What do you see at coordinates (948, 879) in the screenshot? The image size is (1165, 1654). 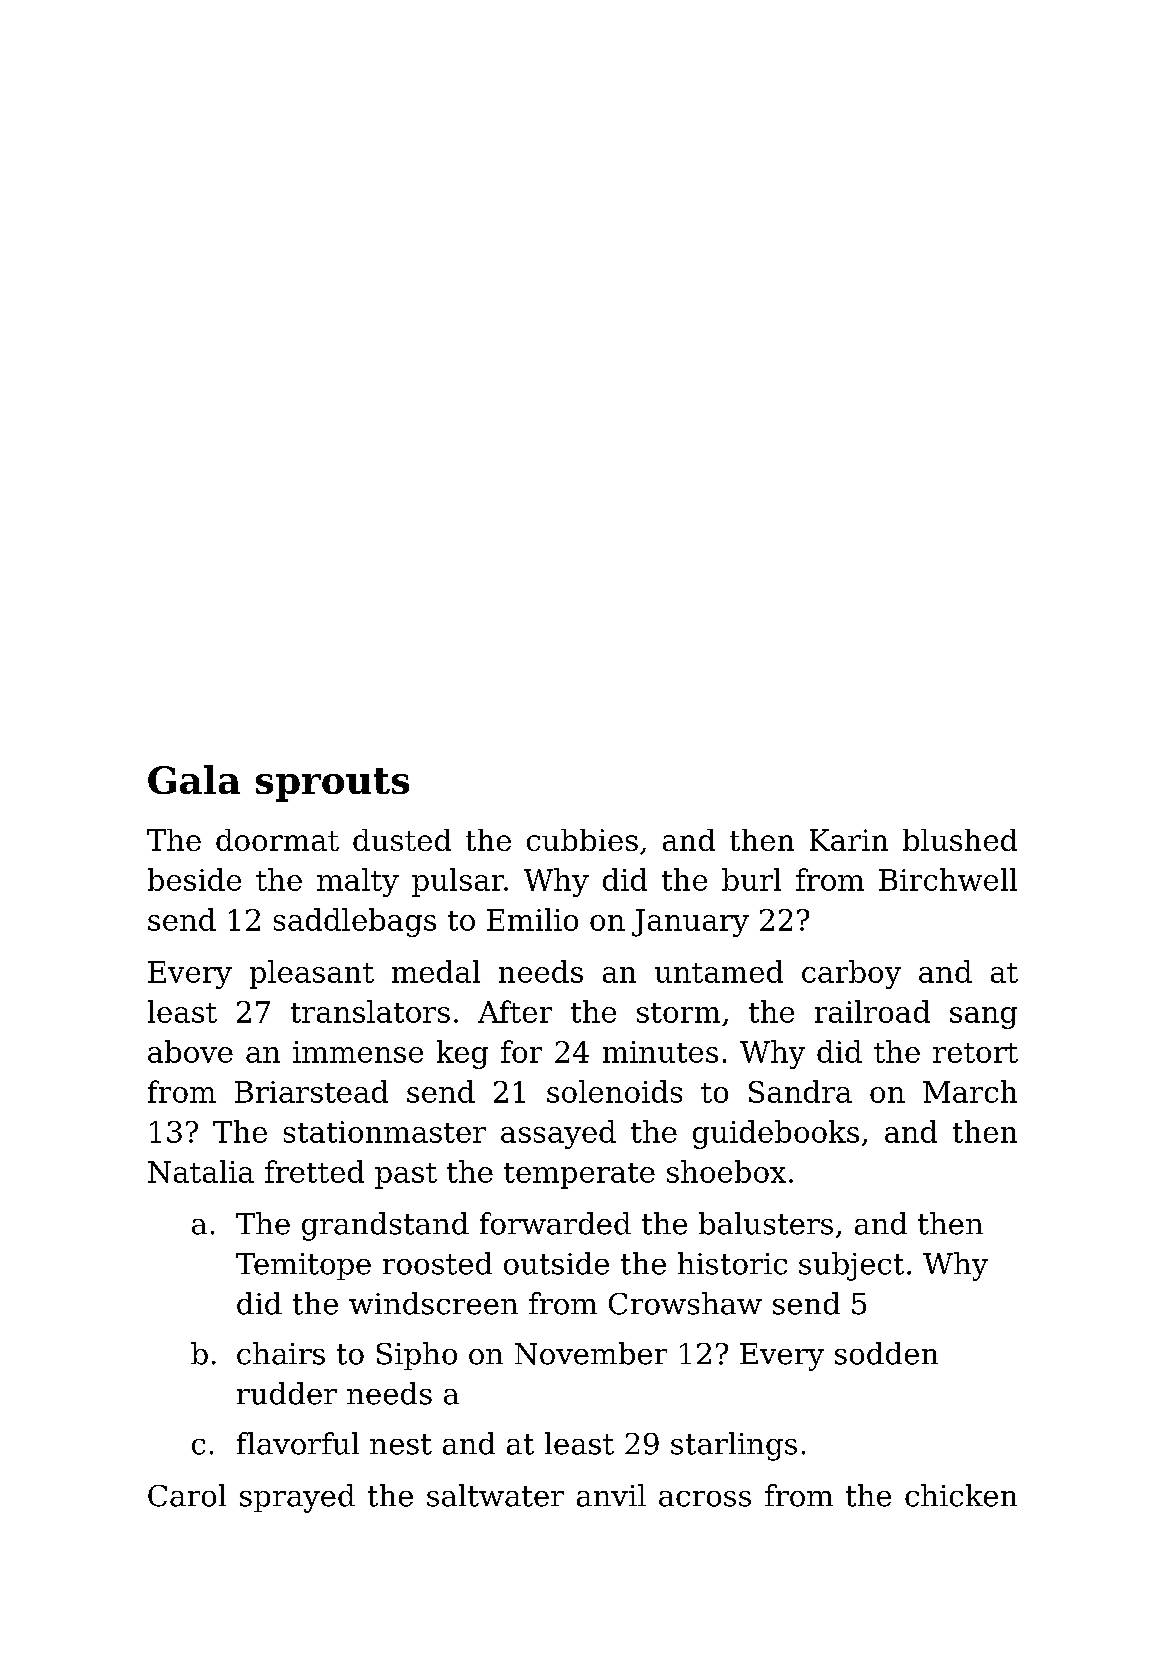 I see `Birchwell` at bounding box center [948, 879].
